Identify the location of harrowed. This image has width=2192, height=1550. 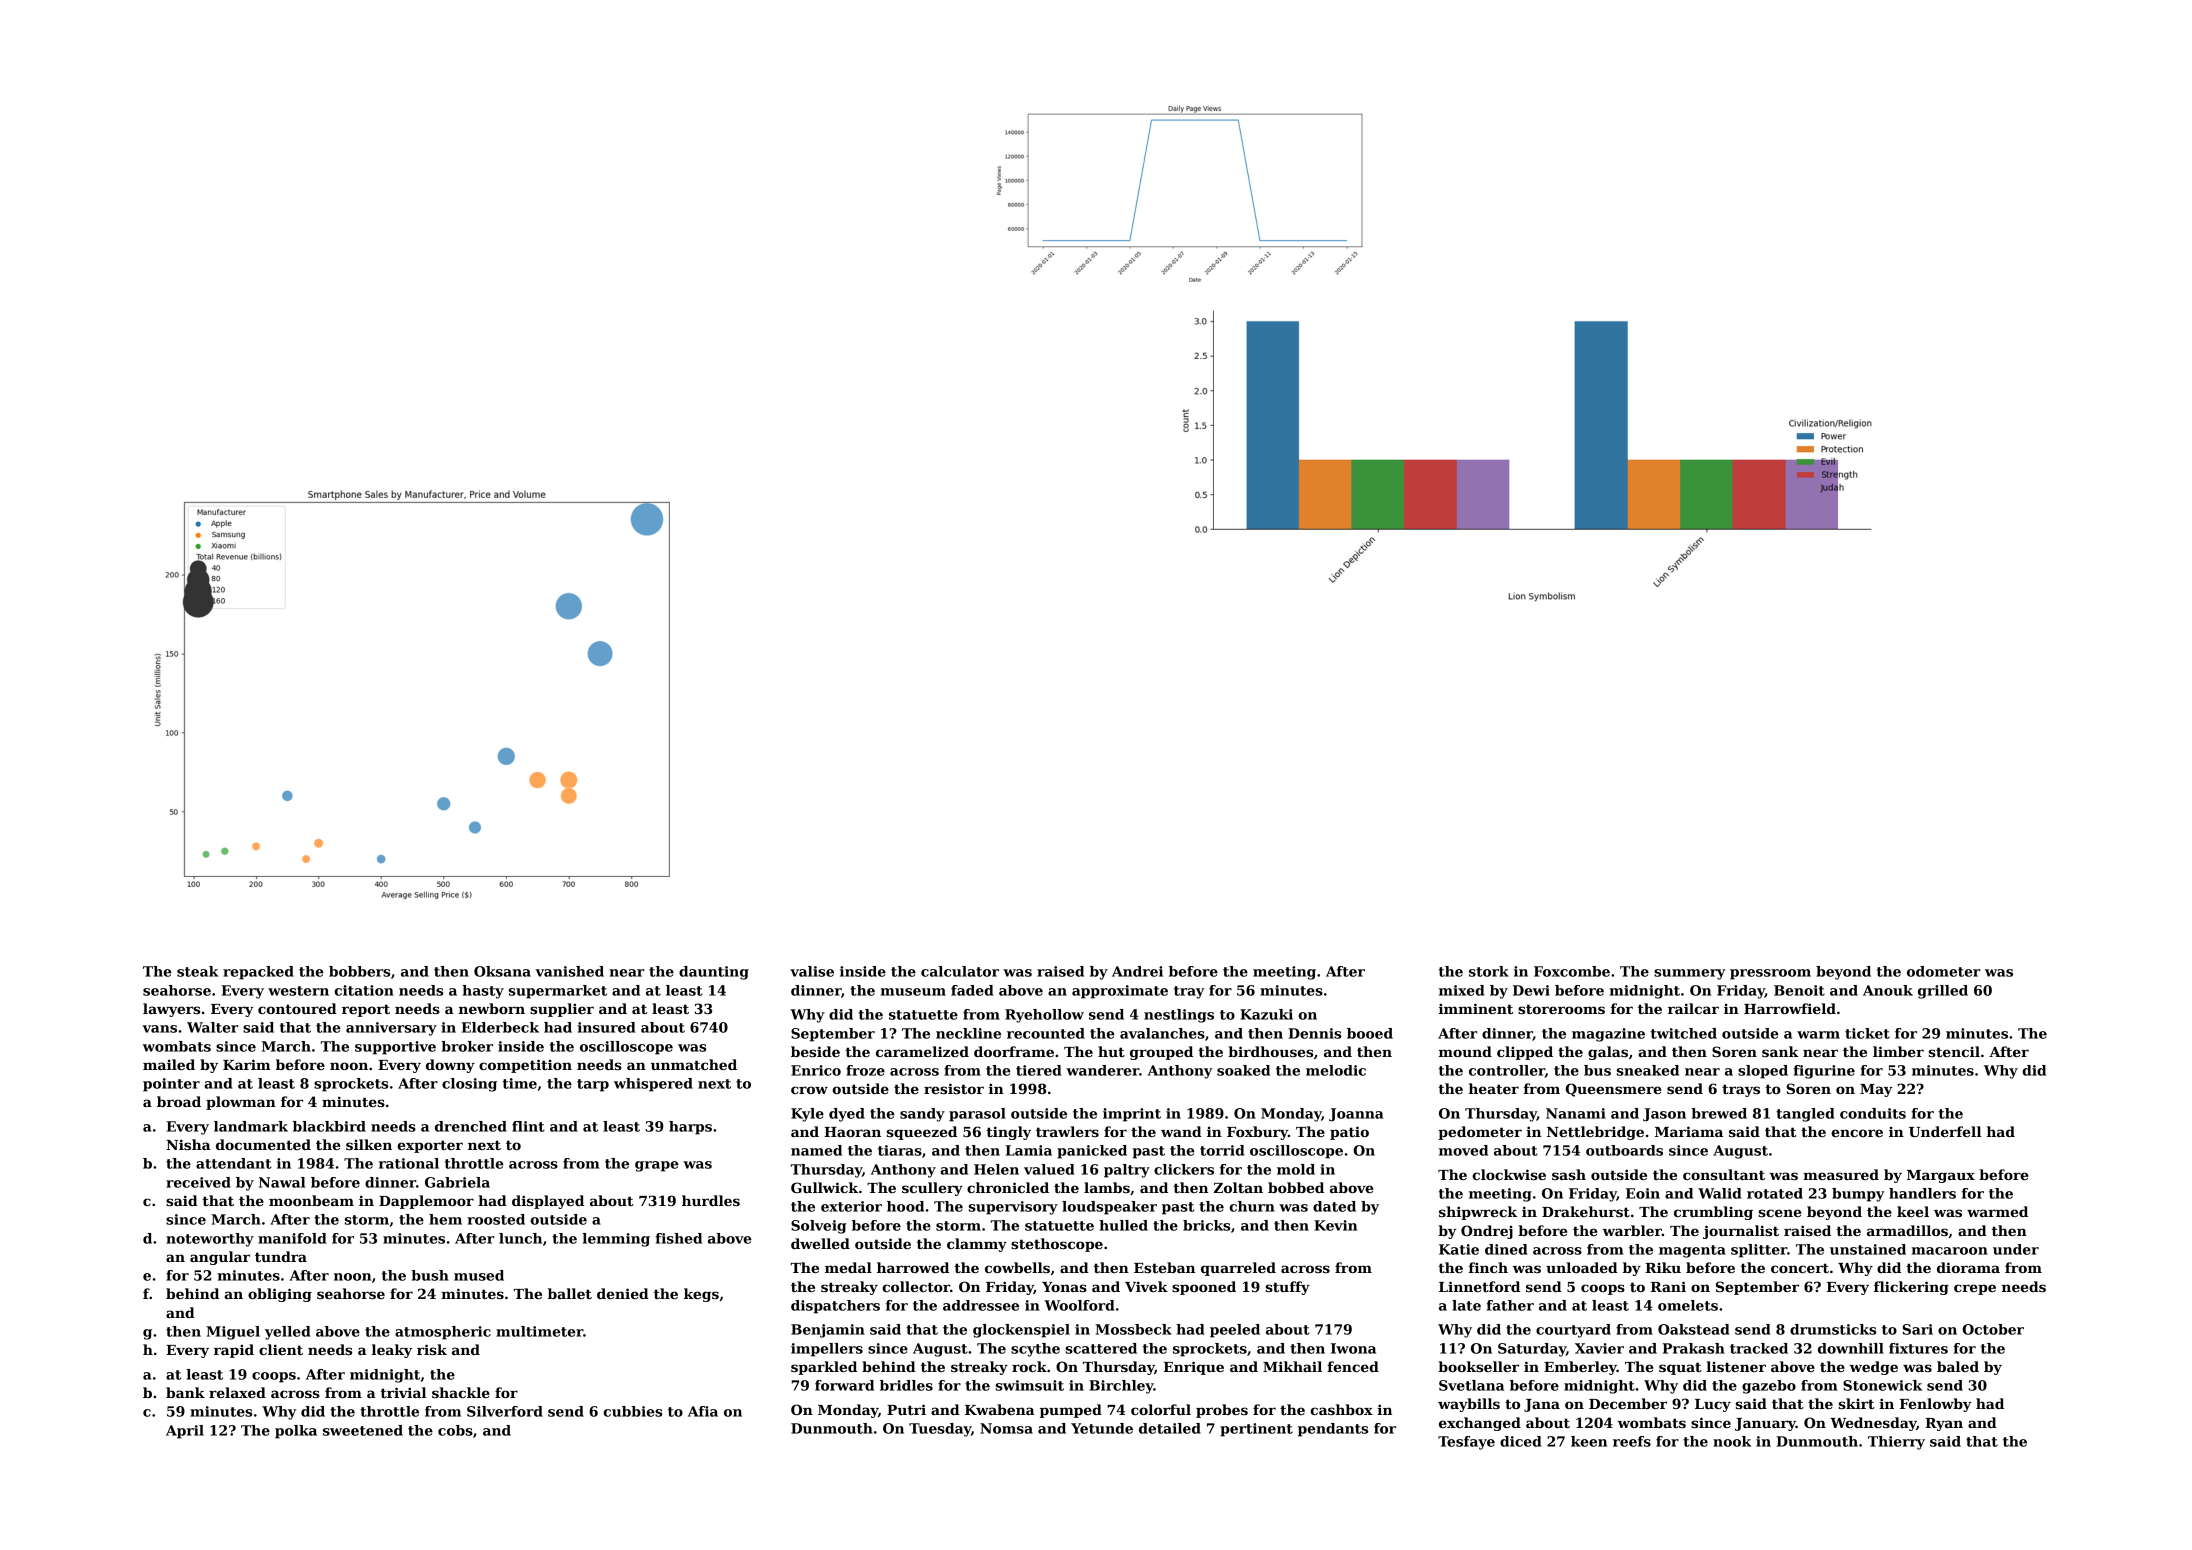
(913, 1267).
